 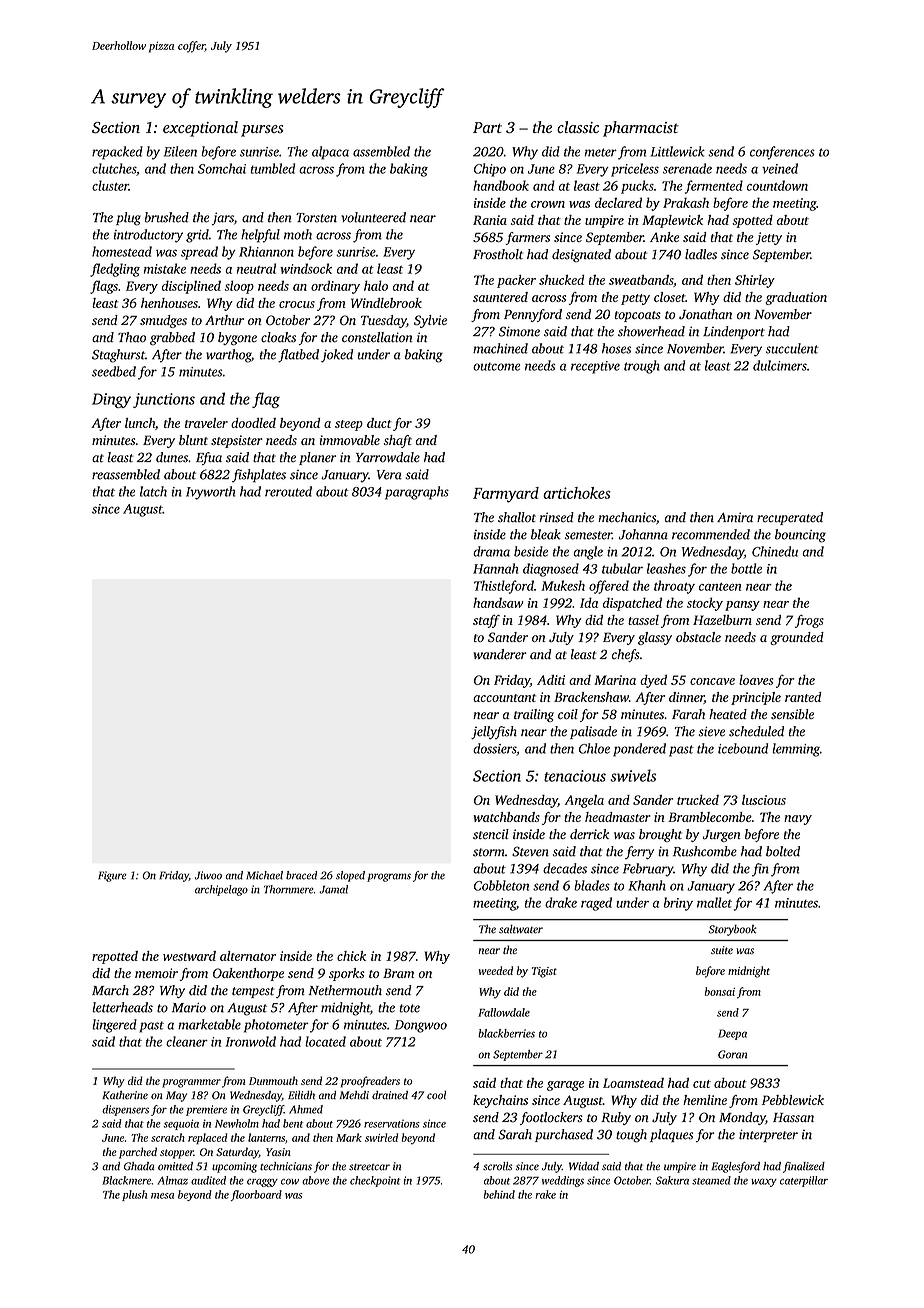 I want to click on floorboard, so click(x=256, y=1195).
